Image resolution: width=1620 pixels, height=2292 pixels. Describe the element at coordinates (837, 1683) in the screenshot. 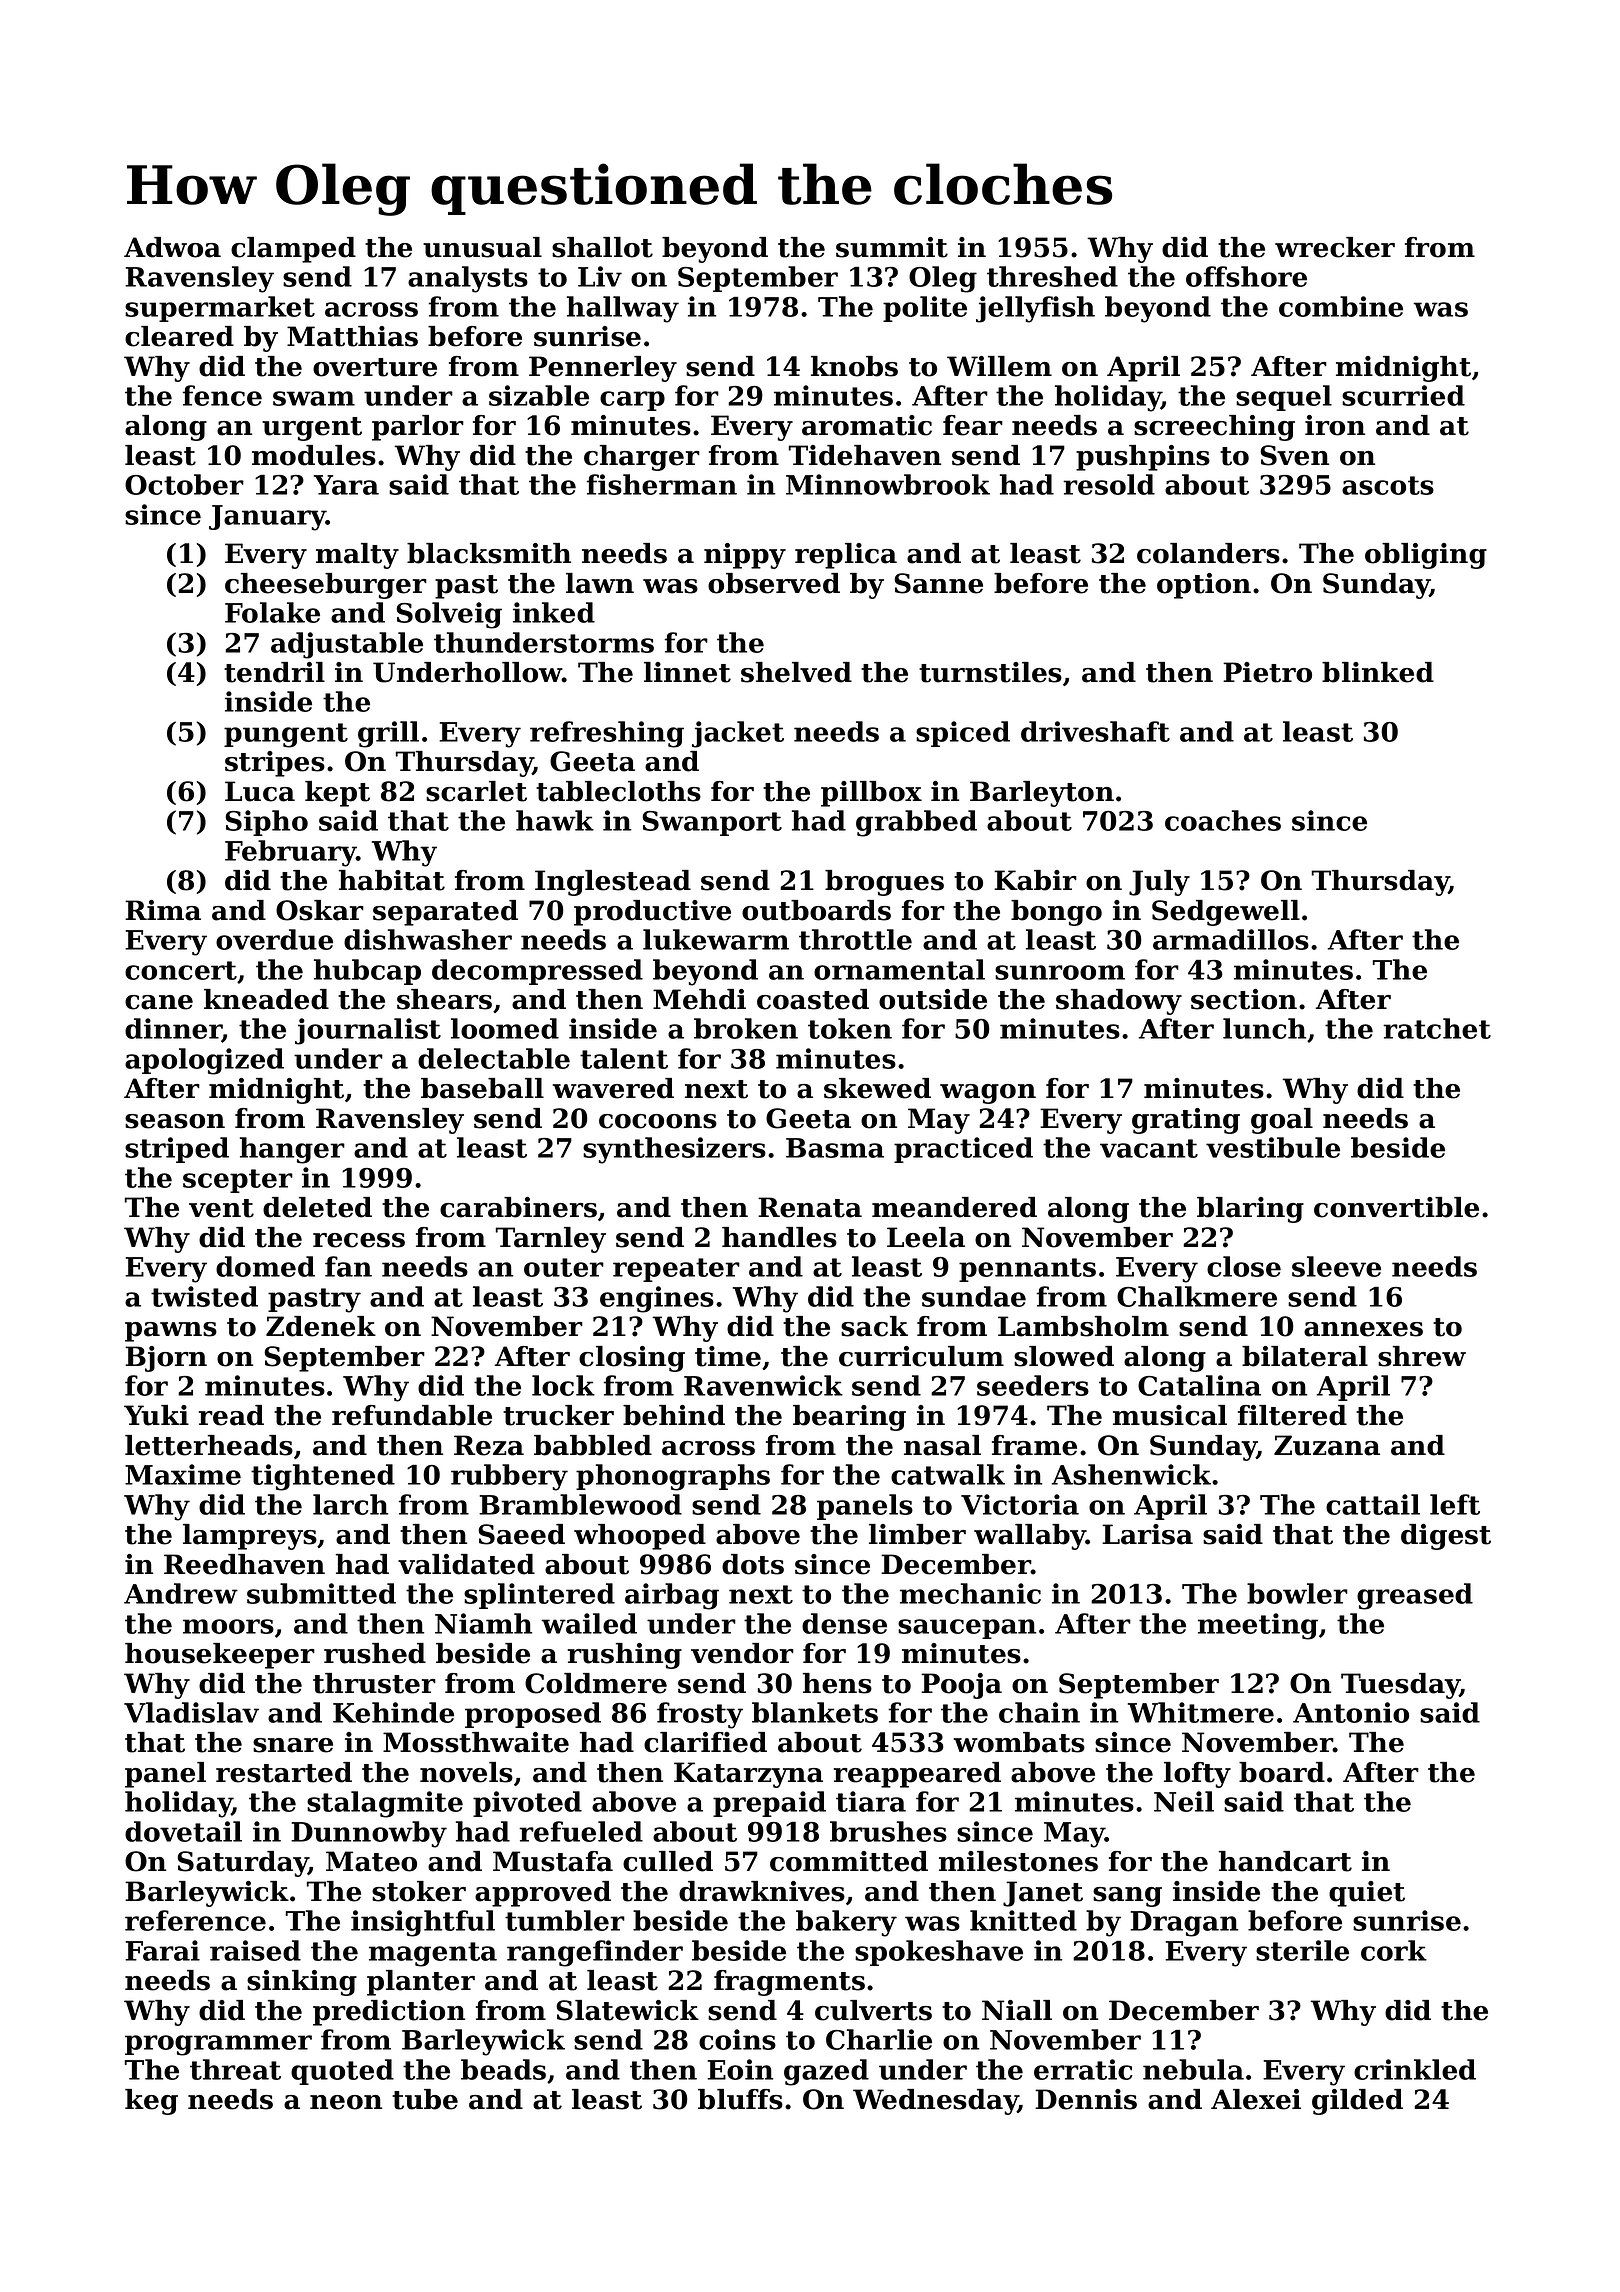

I see `hens` at that location.
